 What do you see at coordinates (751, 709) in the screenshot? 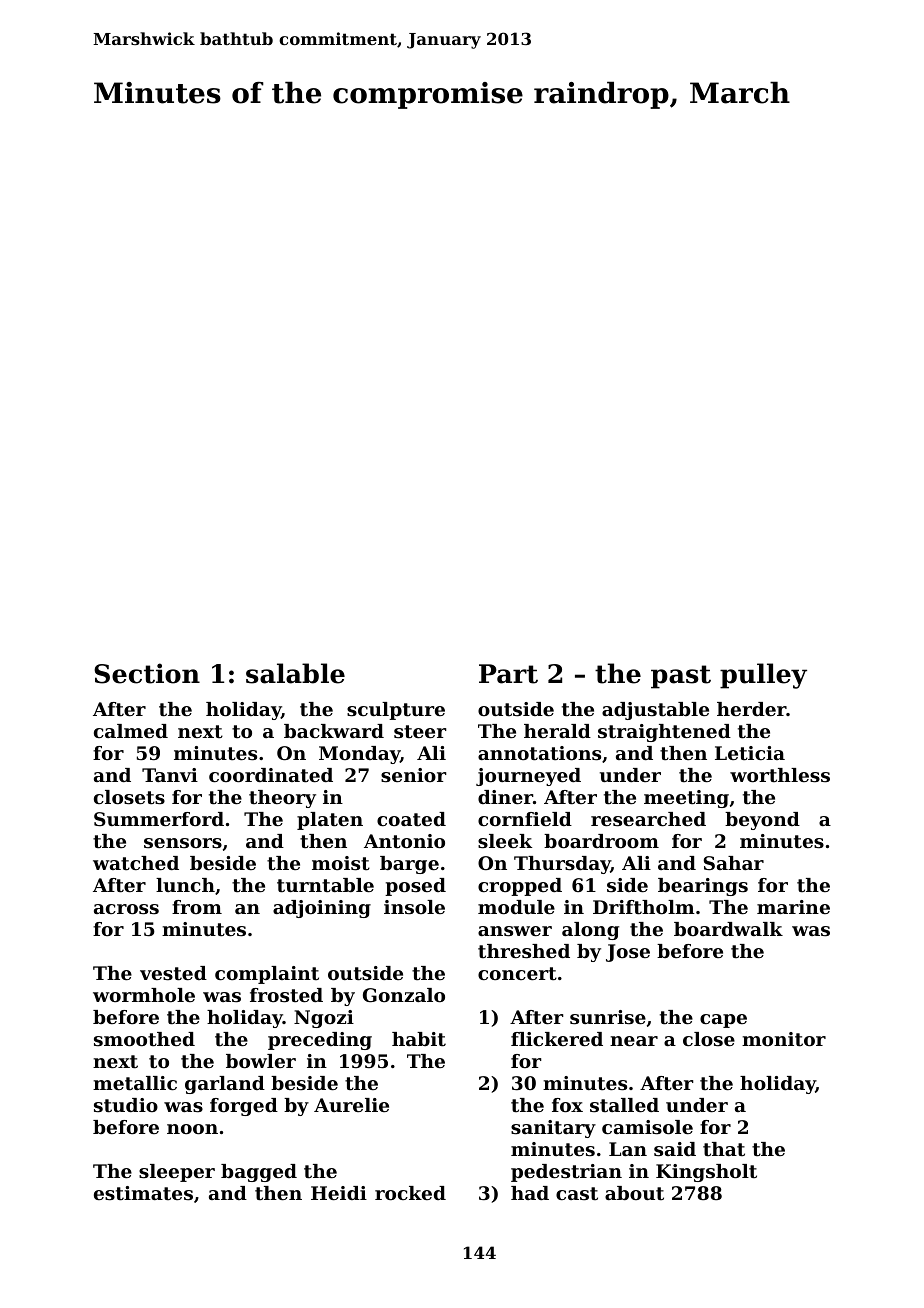
I see `herder` at bounding box center [751, 709].
